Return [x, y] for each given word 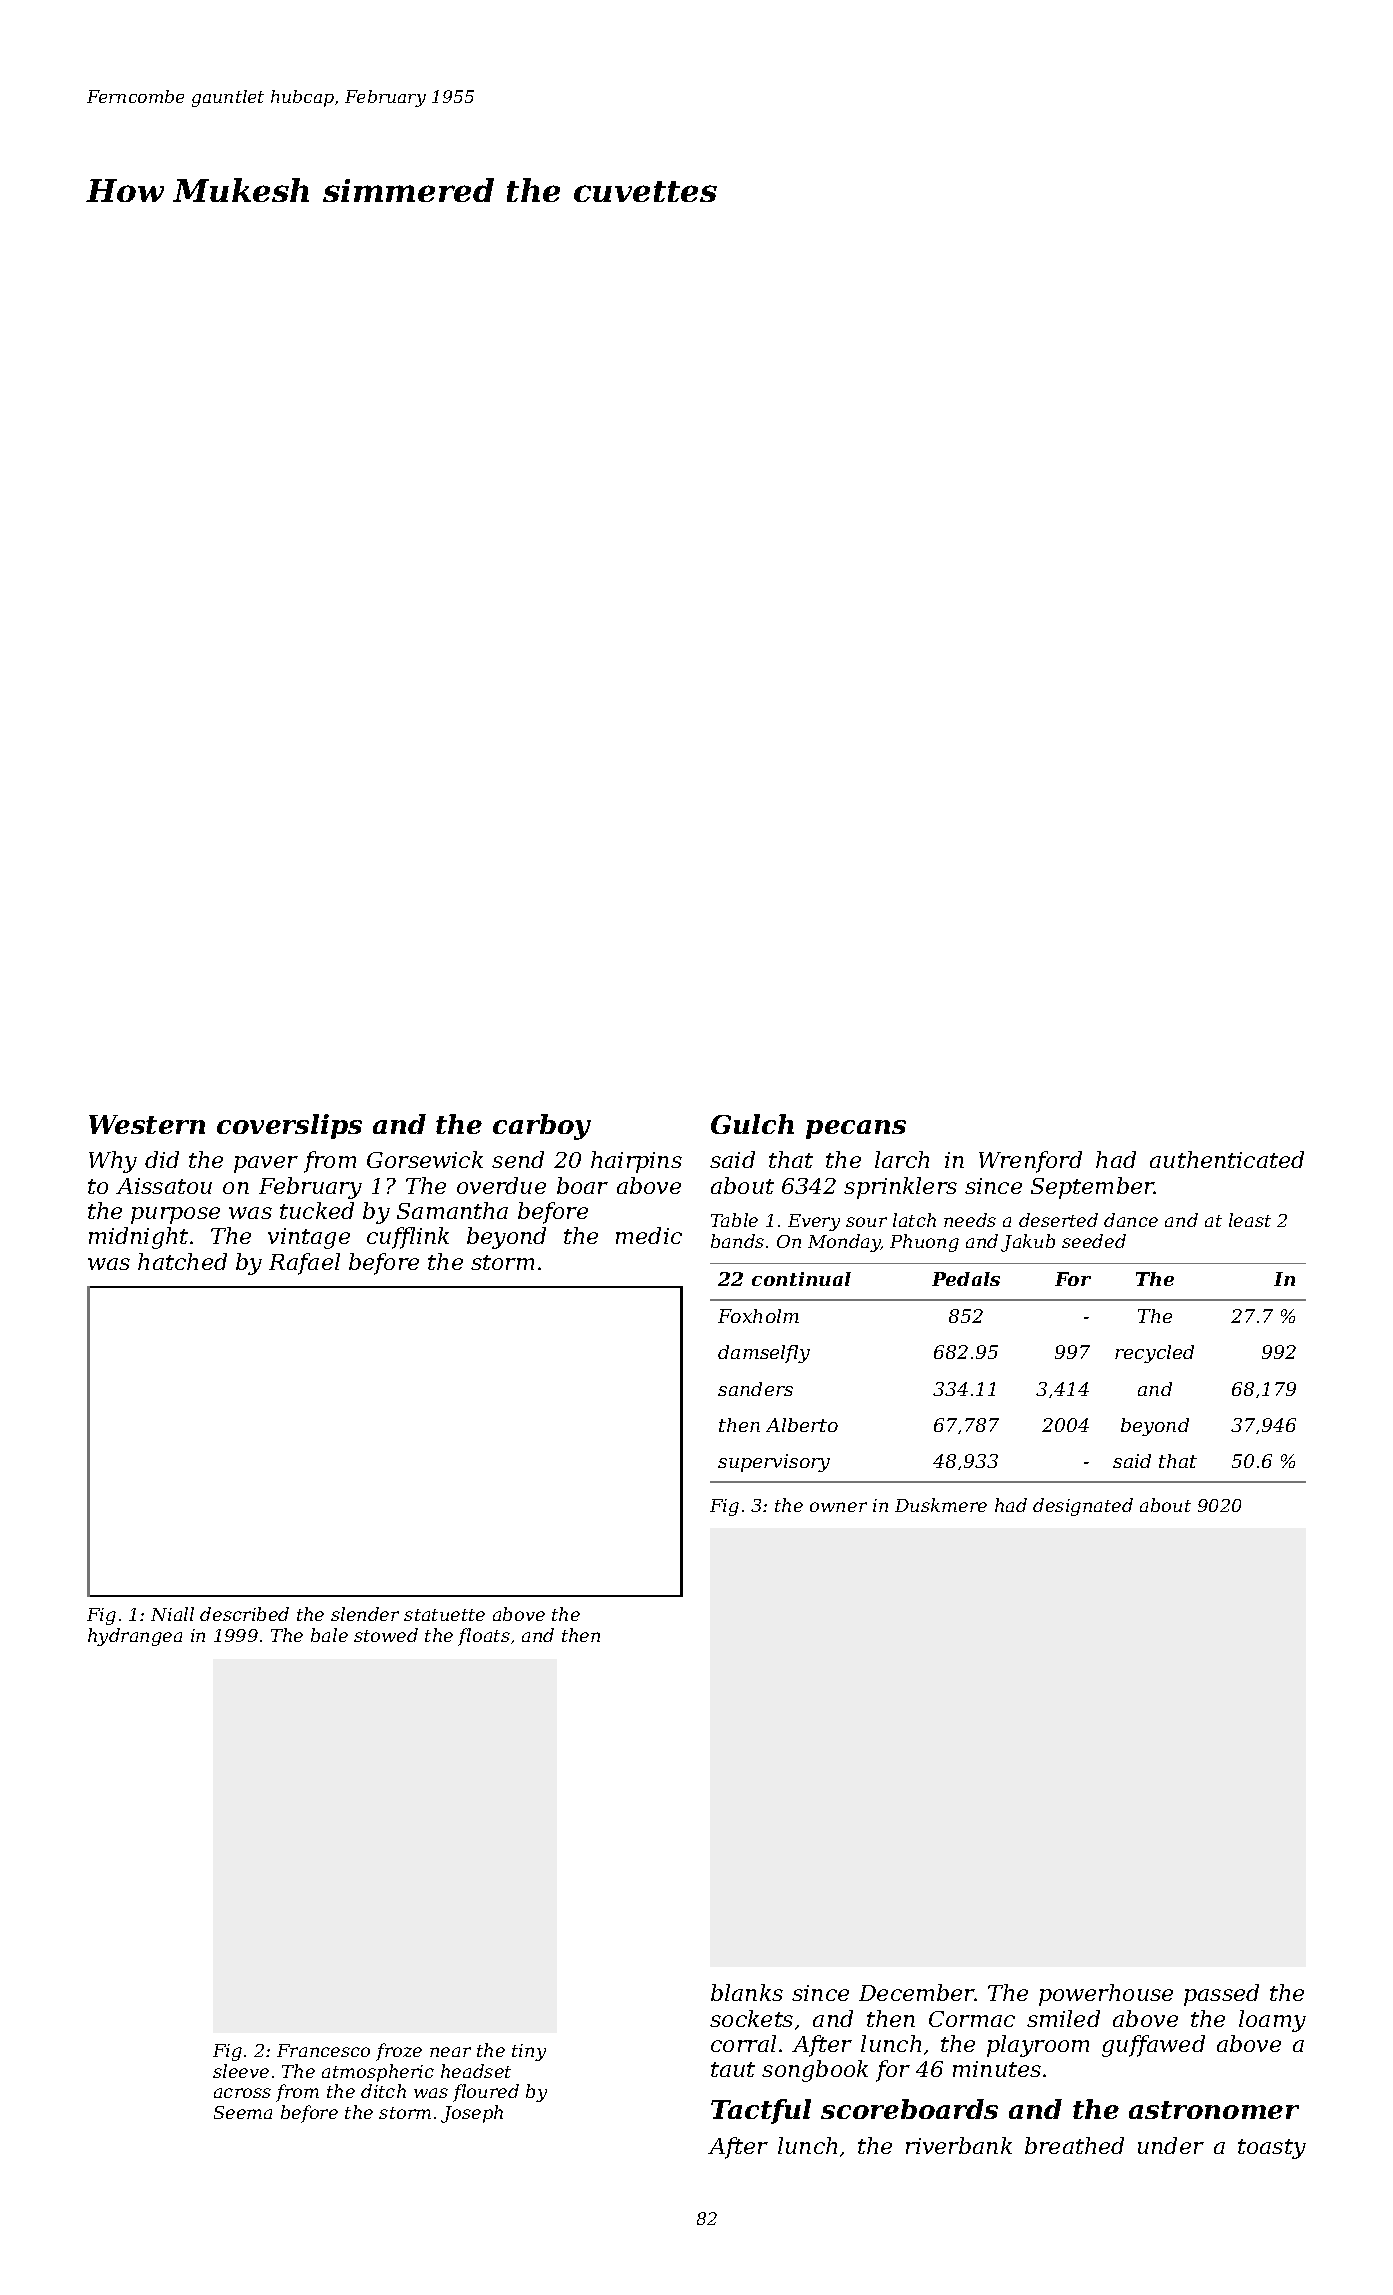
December [917, 1992]
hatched [182, 1261]
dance [1131, 1220]
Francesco [323, 2050]
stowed [386, 1635]
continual [801, 1279]
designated [1083, 1507]
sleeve [241, 2071]
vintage [309, 1238]
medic [649, 1235]
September [1092, 1188]
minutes [997, 2069]
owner [838, 1507]
